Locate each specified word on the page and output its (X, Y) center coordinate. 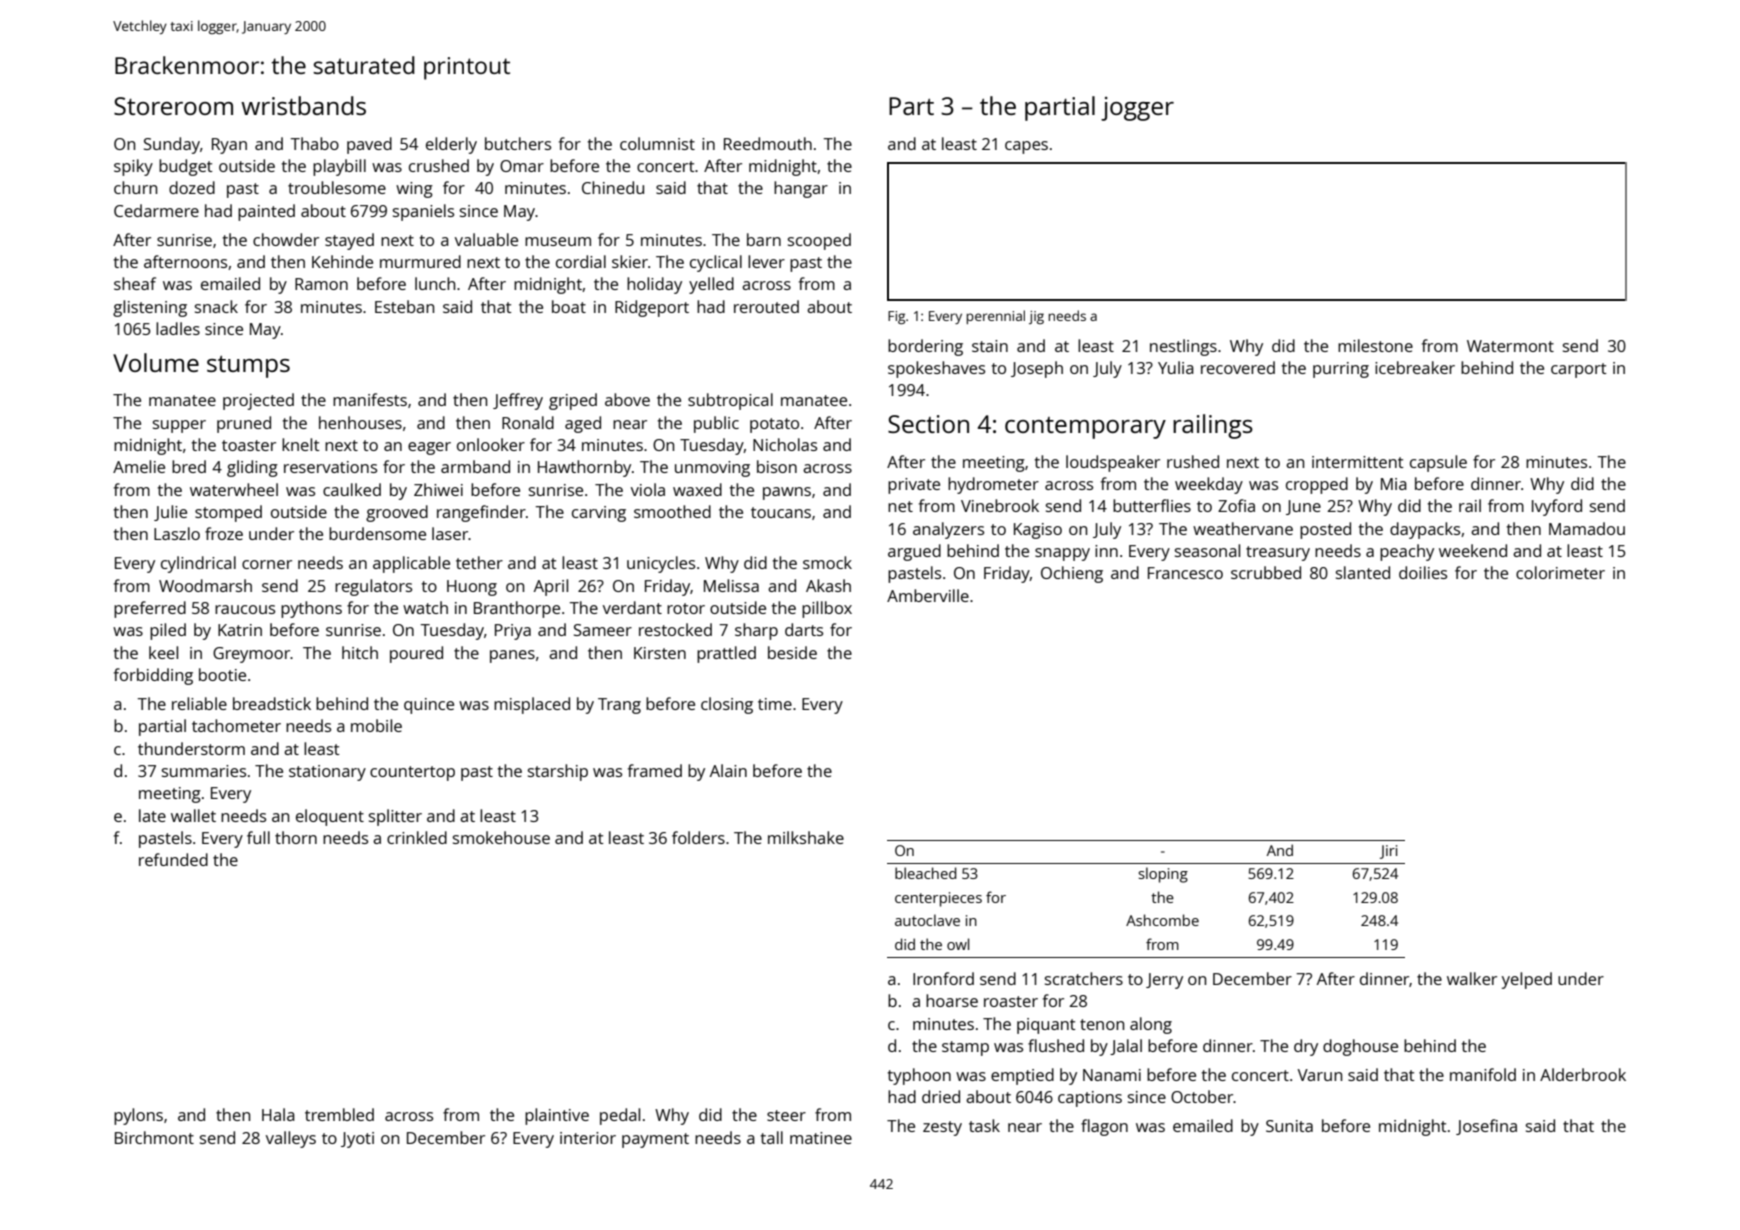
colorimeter (1560, 572)
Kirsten (660, 653)
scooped (819, 241)
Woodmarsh (205, 585)
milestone (1375, 345)
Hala (278, 1114)
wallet (193, 815)
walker (1472, 978)
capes (1026, 147)
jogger (1137, 109)
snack (216, 306)
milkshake (806, 837)
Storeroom (173, 106)
